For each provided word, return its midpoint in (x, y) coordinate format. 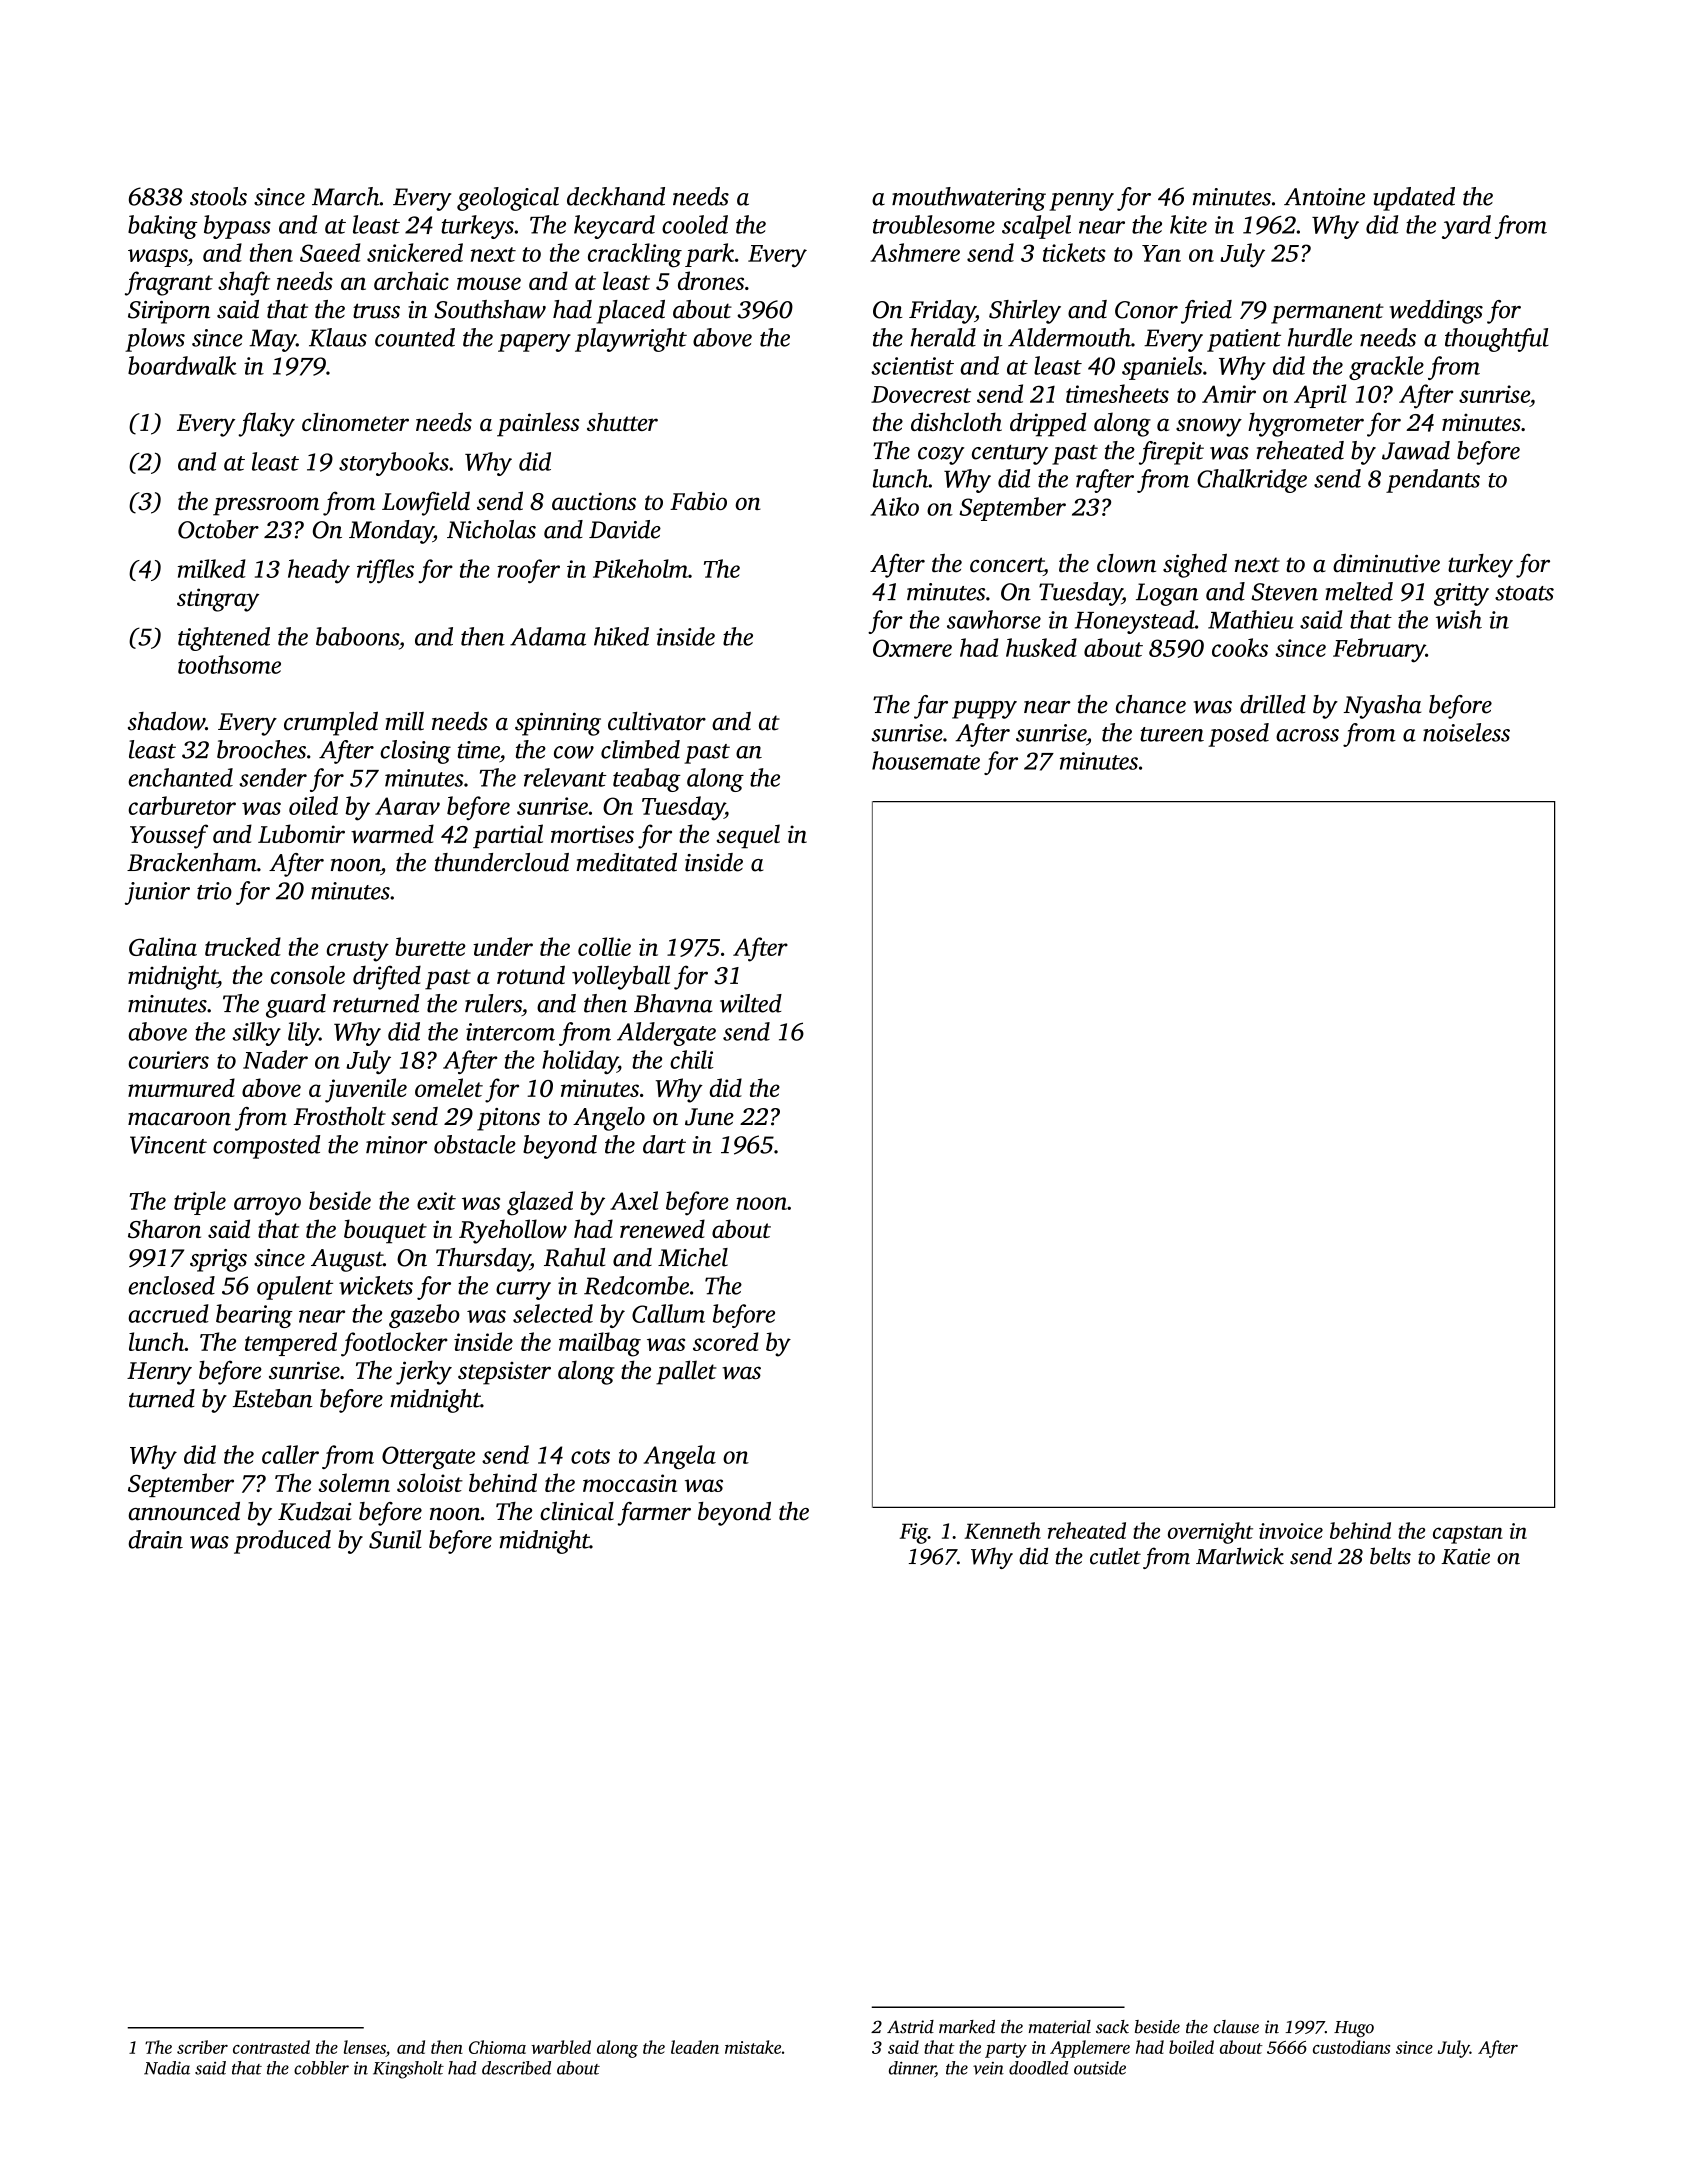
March (346, 196)
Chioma (497, 2047)
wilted (751, 1003)
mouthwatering (969, 199)
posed (1238, 735)
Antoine (1324, 197)
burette (430, 946)
